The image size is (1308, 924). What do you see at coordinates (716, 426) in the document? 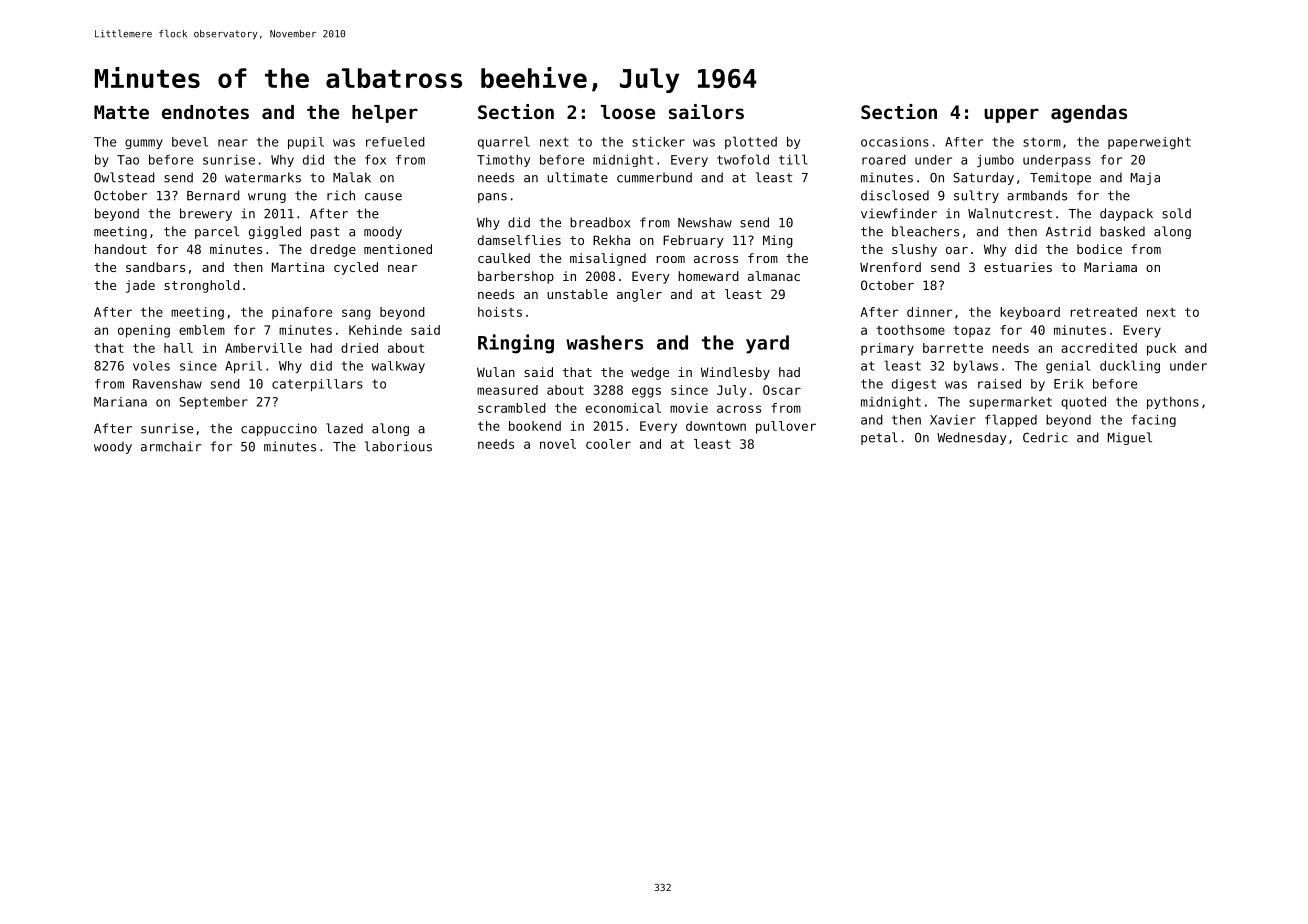
I see `downtown` at bounding box center [716, 426].
